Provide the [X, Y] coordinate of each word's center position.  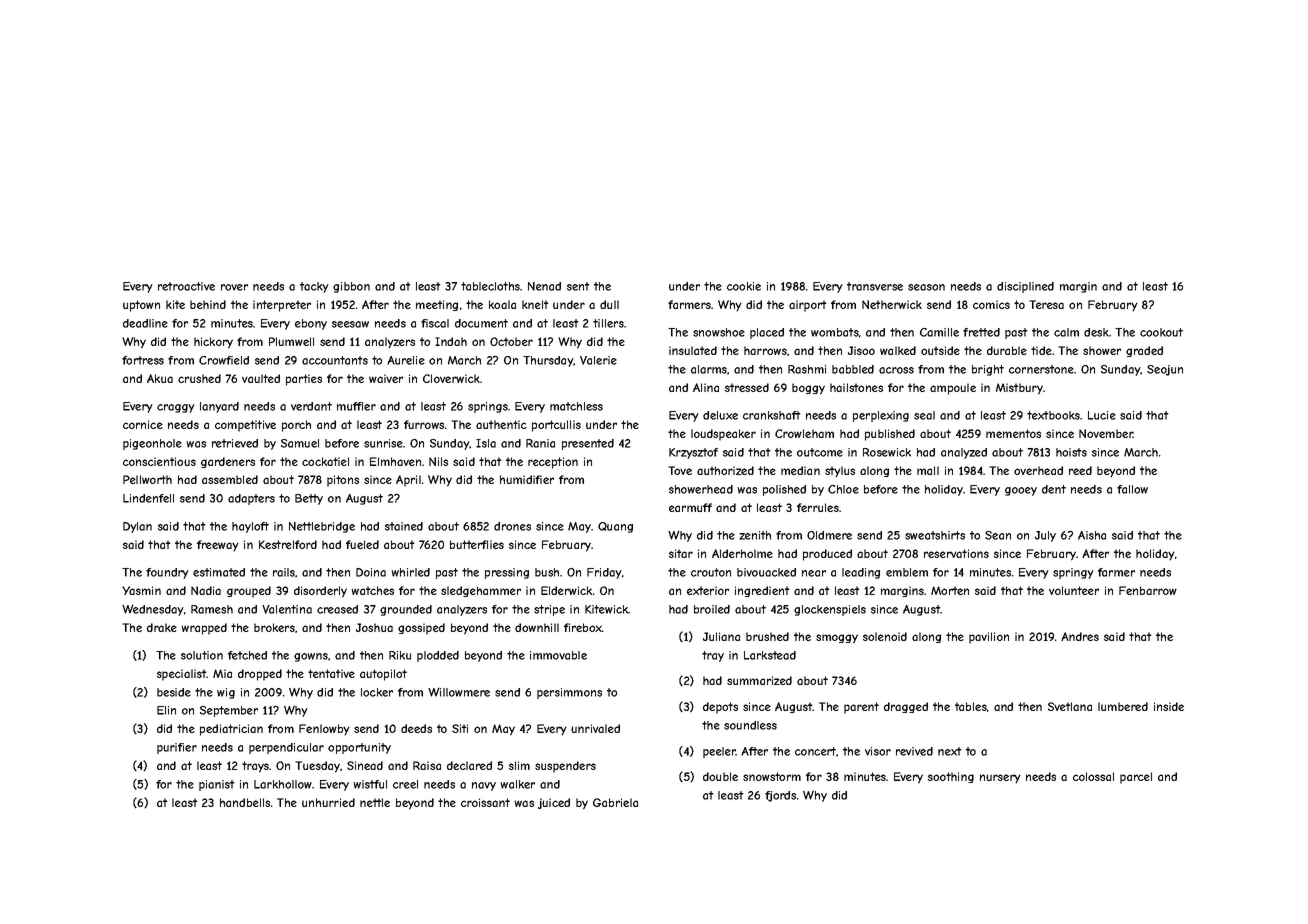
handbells [245, 802]
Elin [166, 710]
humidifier [527, 479]
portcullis [556, 426]
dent [1054, 489]
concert [815, 751]
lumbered [1123, 706]
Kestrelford [288, 544]
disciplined [1025, 287]
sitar [681, 553]
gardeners [228, 462]
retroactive [186, 286]
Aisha [1092, 535]
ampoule [953, 389]
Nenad [544, 286]
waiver [386, 378]
